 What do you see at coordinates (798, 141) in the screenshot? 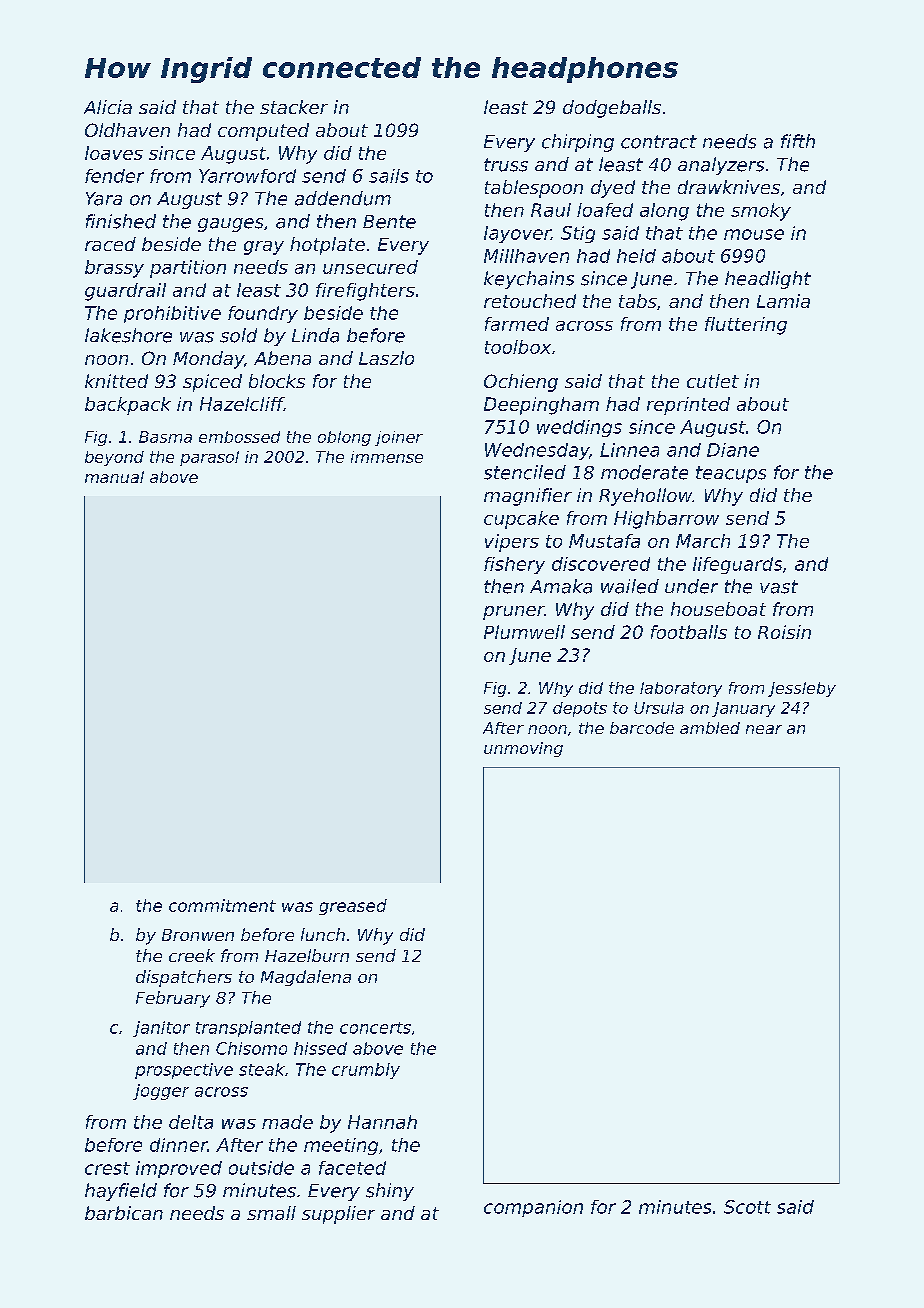
I see `fifth` at bounding box center [798, 141].
